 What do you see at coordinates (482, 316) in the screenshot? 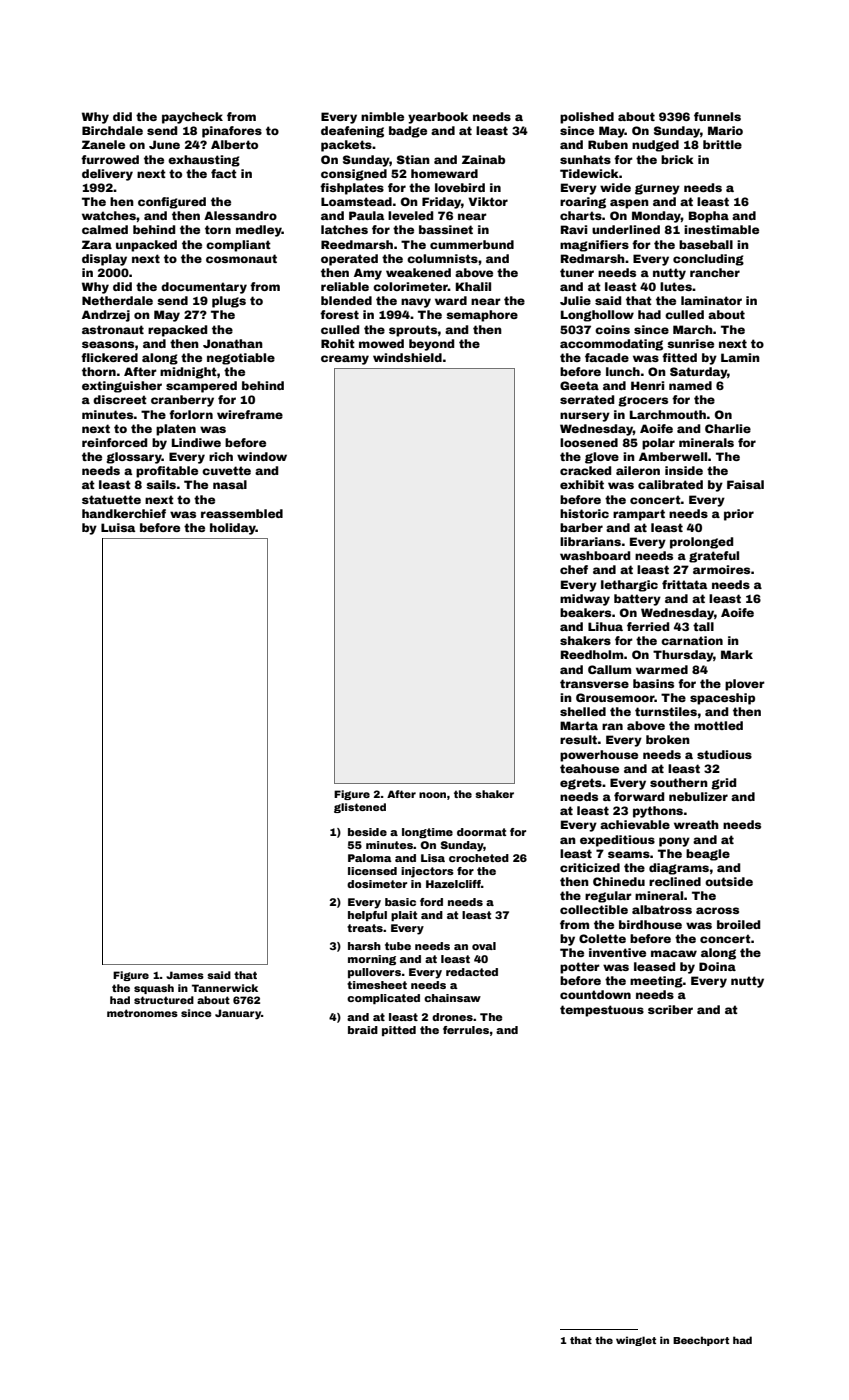
I see `semaphore` at bounding box center [482, 316].
